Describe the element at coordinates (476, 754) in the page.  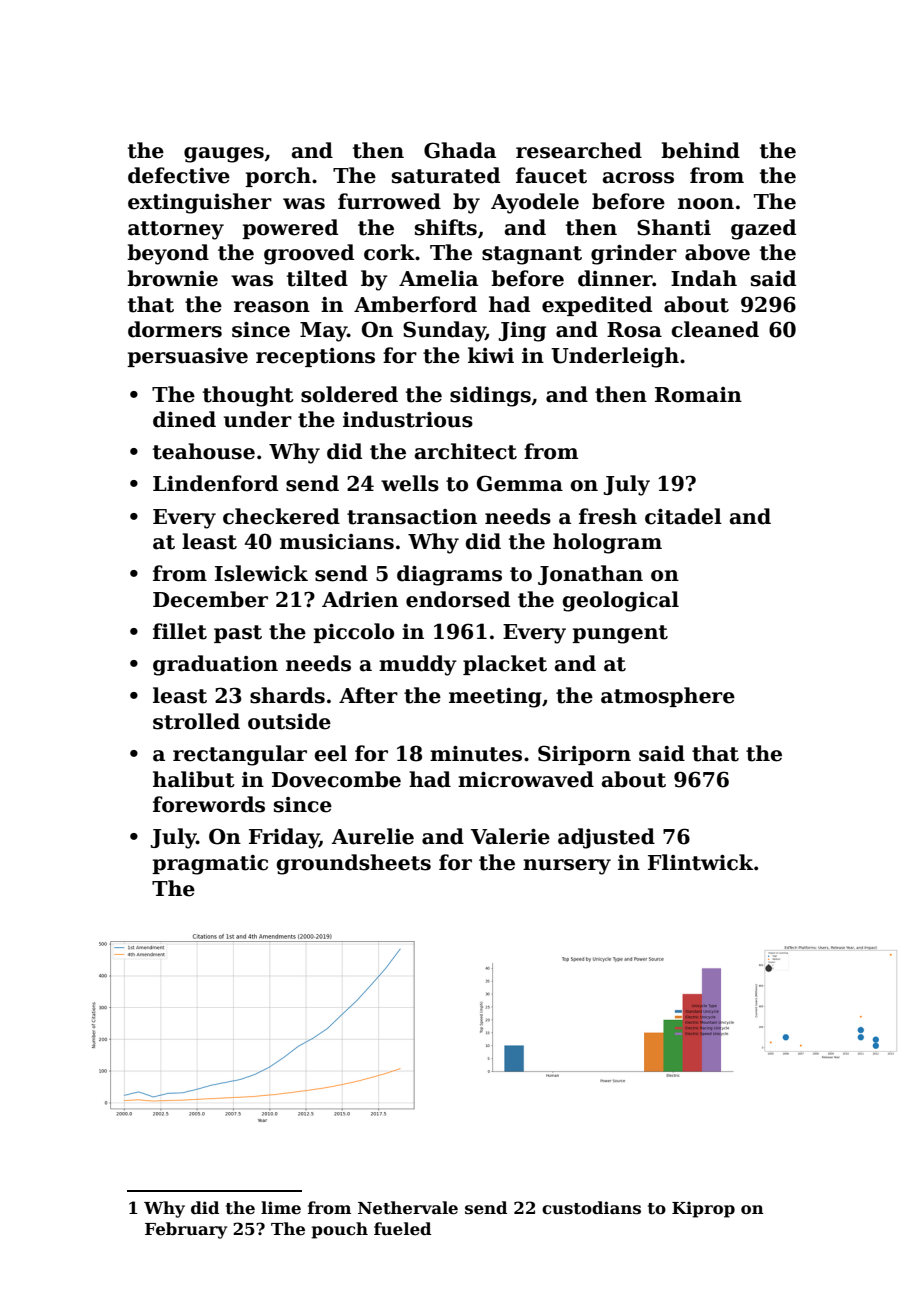
I see `minutes` at that location.
